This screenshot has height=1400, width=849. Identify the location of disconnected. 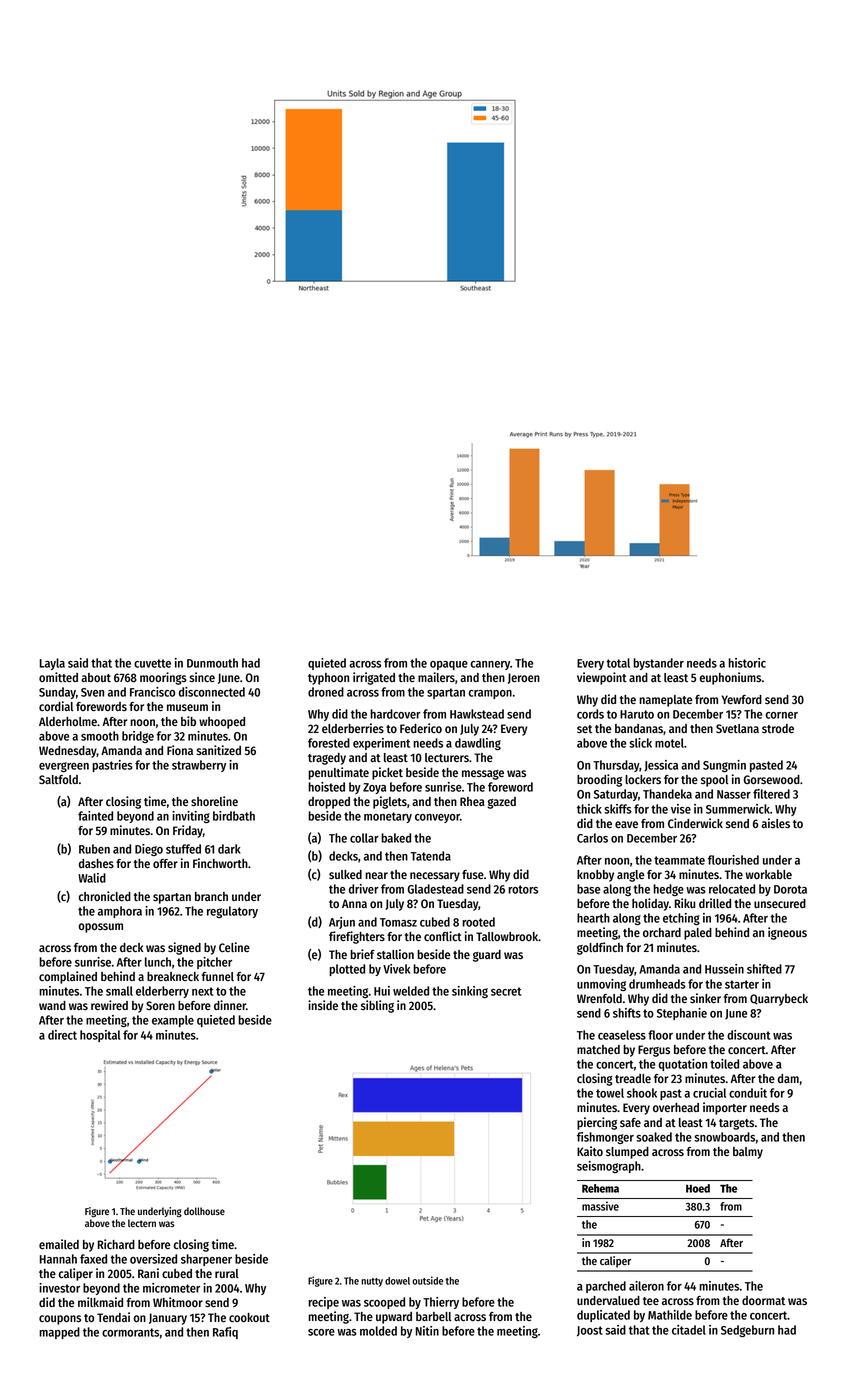
(212, 692).
